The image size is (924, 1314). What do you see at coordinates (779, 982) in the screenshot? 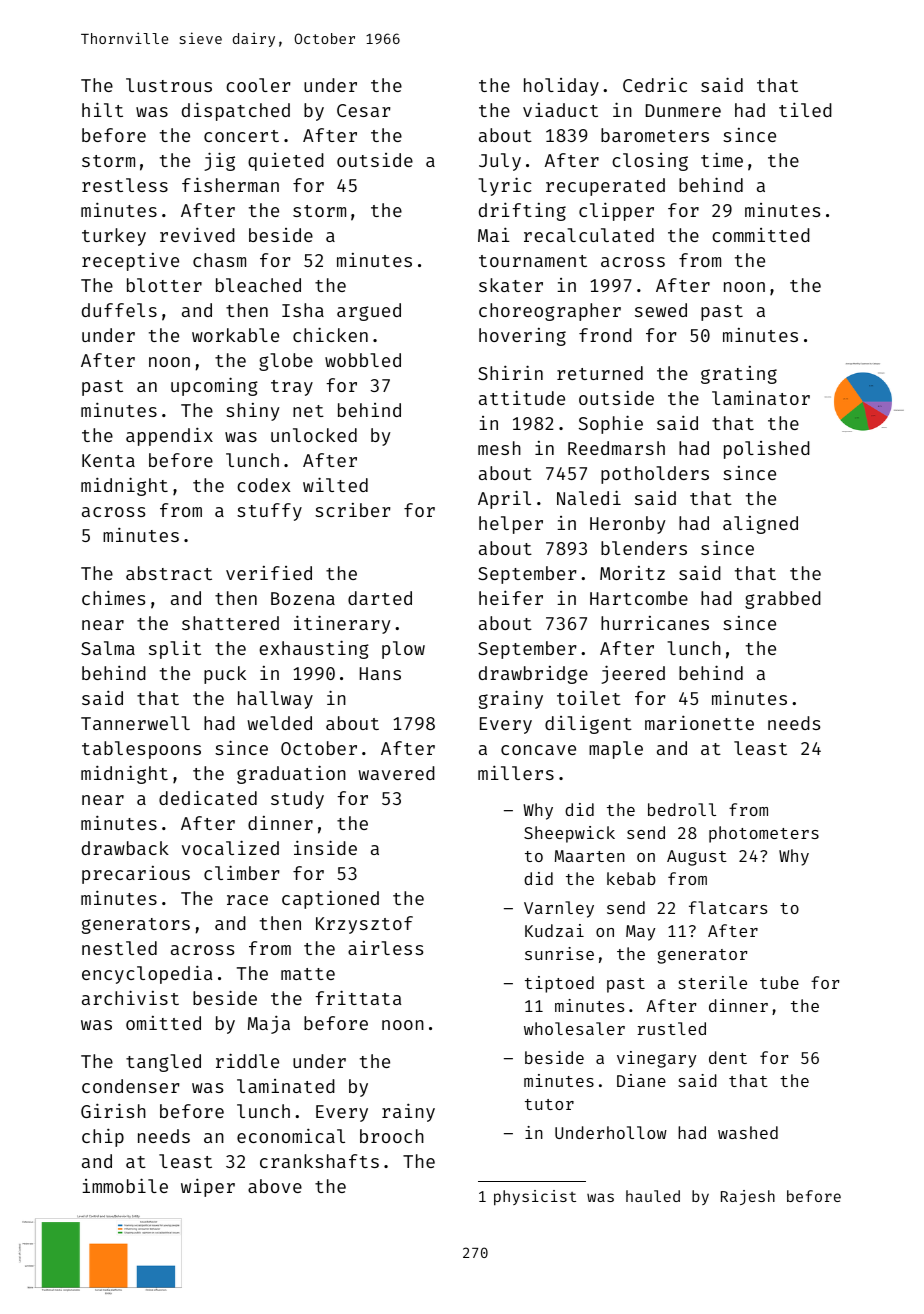
I see `tube` at bounding box center [779, 982].
